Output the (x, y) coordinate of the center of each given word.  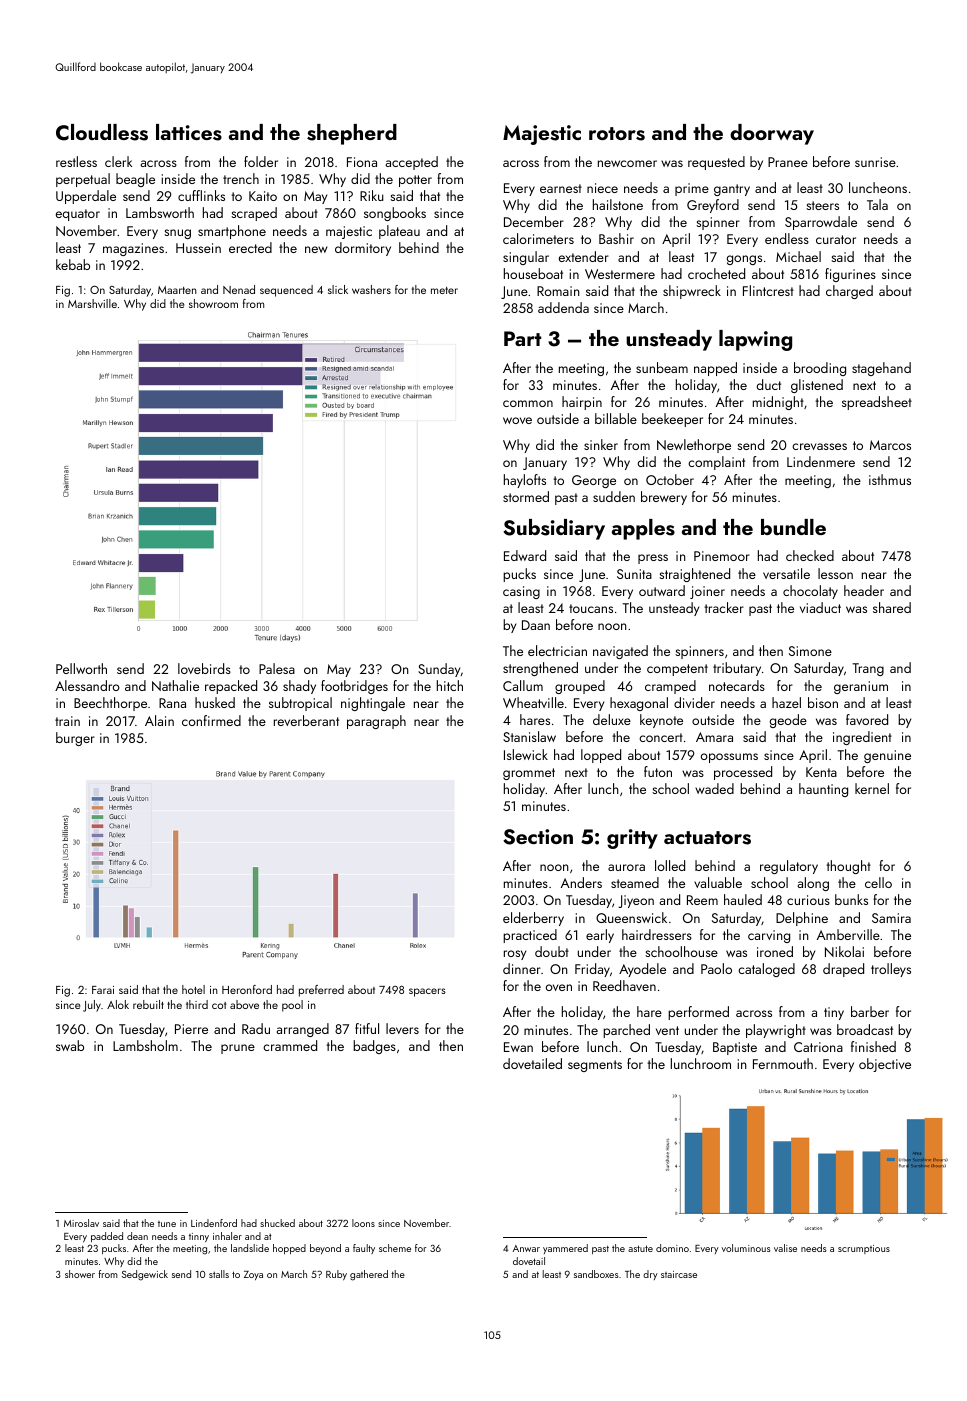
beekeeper (672, 420)
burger (75, 739)
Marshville (92, 303)
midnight (778, 403)
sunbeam (662, 367)
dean (137, 1236)
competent (677, 670)
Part (522, 338)
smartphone (232, 232)
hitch (450, 685)
